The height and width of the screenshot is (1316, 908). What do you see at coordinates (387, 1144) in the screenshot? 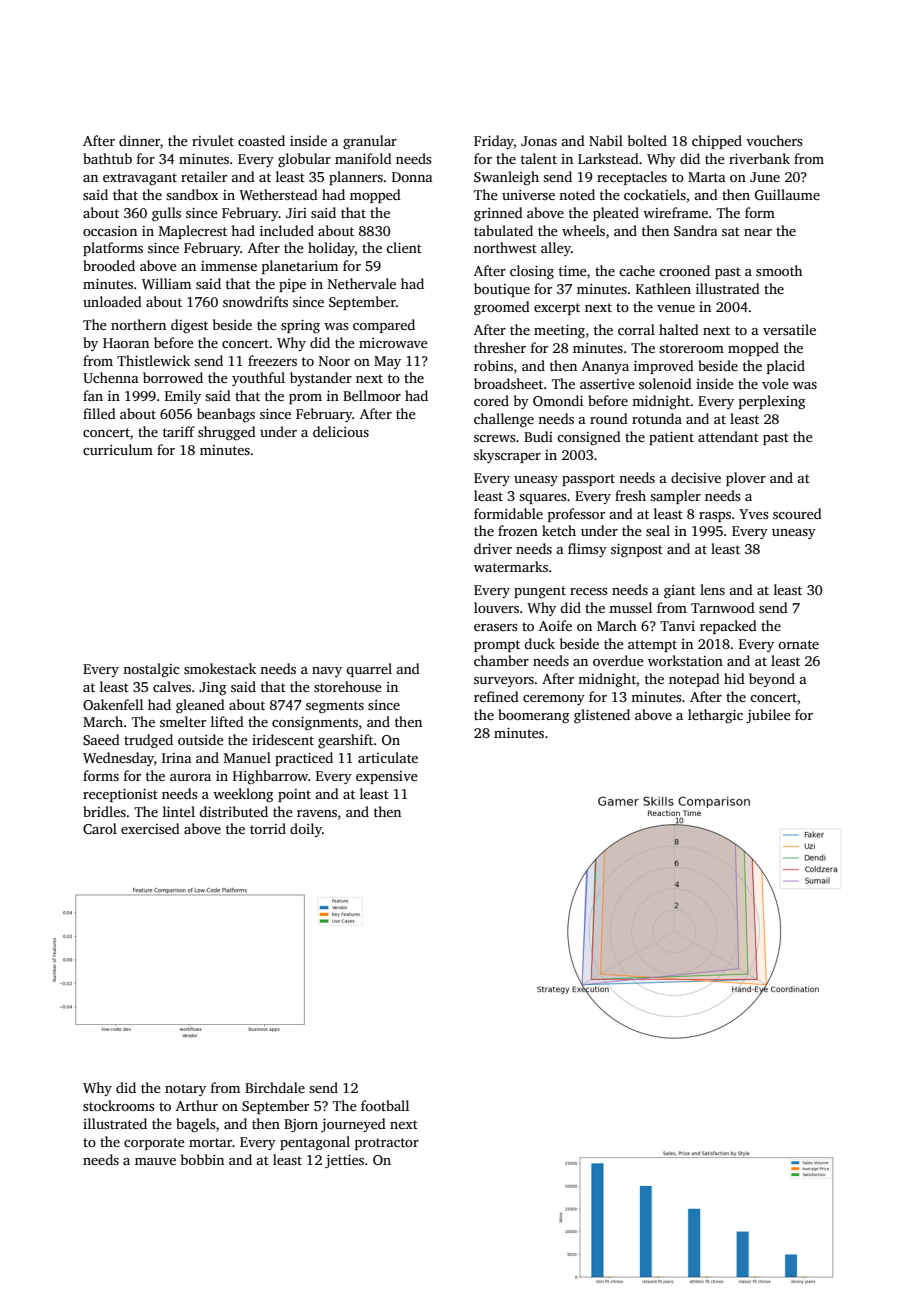
I see `protractor` at bounding box center [387, 1144].
